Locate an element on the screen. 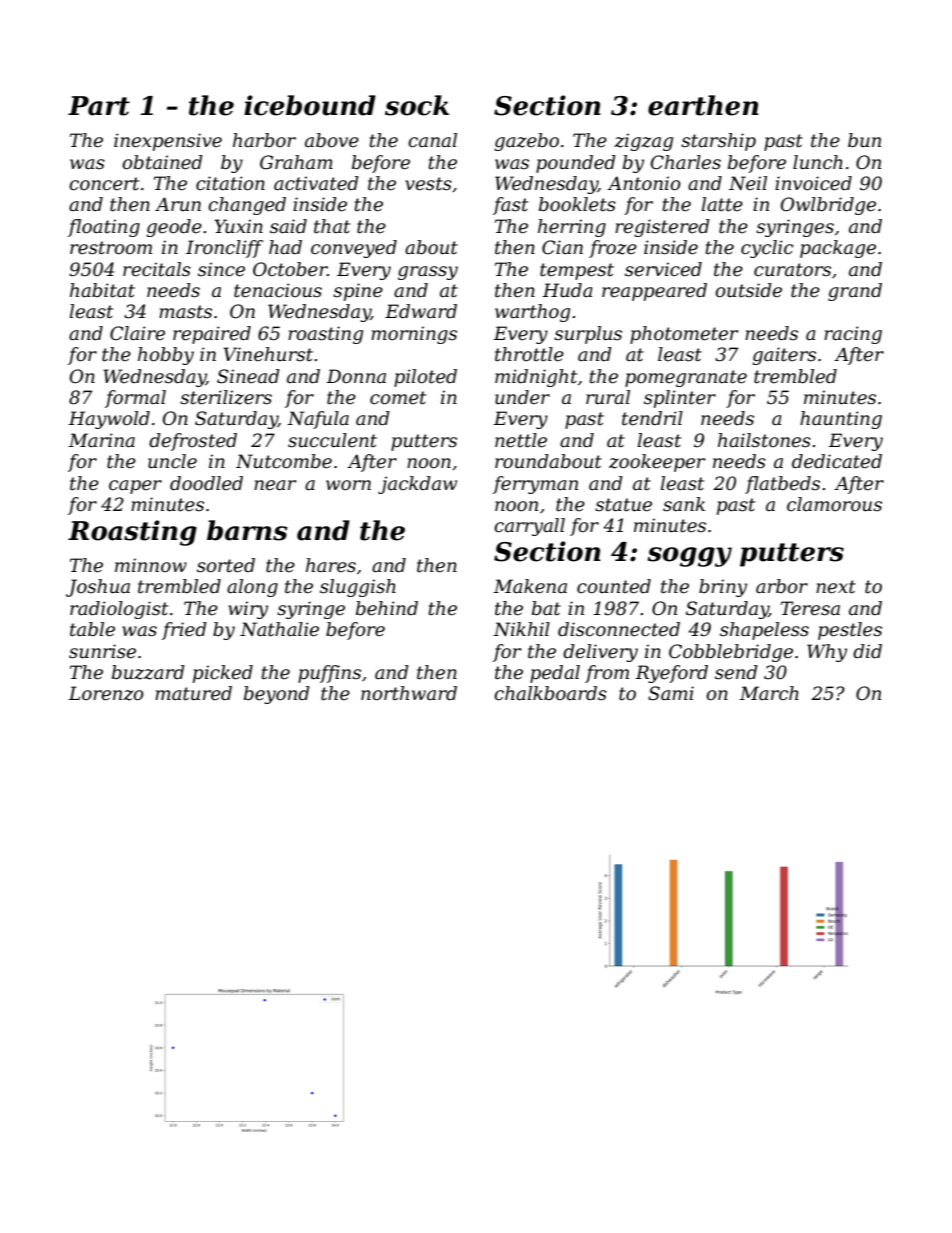 Image resolution: width=952 pixels, height=1233 pixels. herring is located at coordinates (572, 228).
